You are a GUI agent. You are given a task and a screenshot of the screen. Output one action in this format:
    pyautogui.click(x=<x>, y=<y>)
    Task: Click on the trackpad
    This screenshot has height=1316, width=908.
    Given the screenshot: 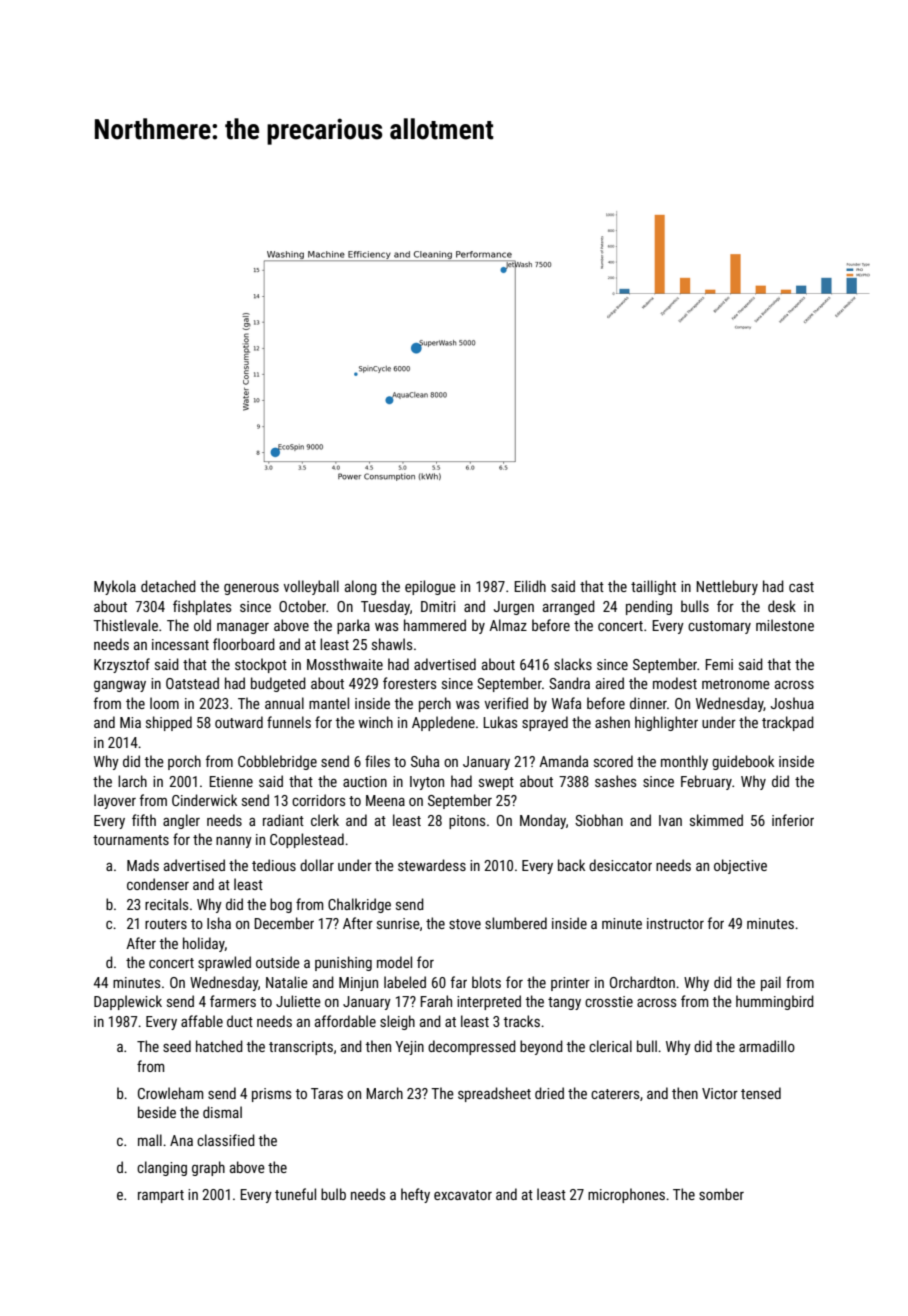 What is the action you would take?
    pyautogui.click(x=788, y=723)
